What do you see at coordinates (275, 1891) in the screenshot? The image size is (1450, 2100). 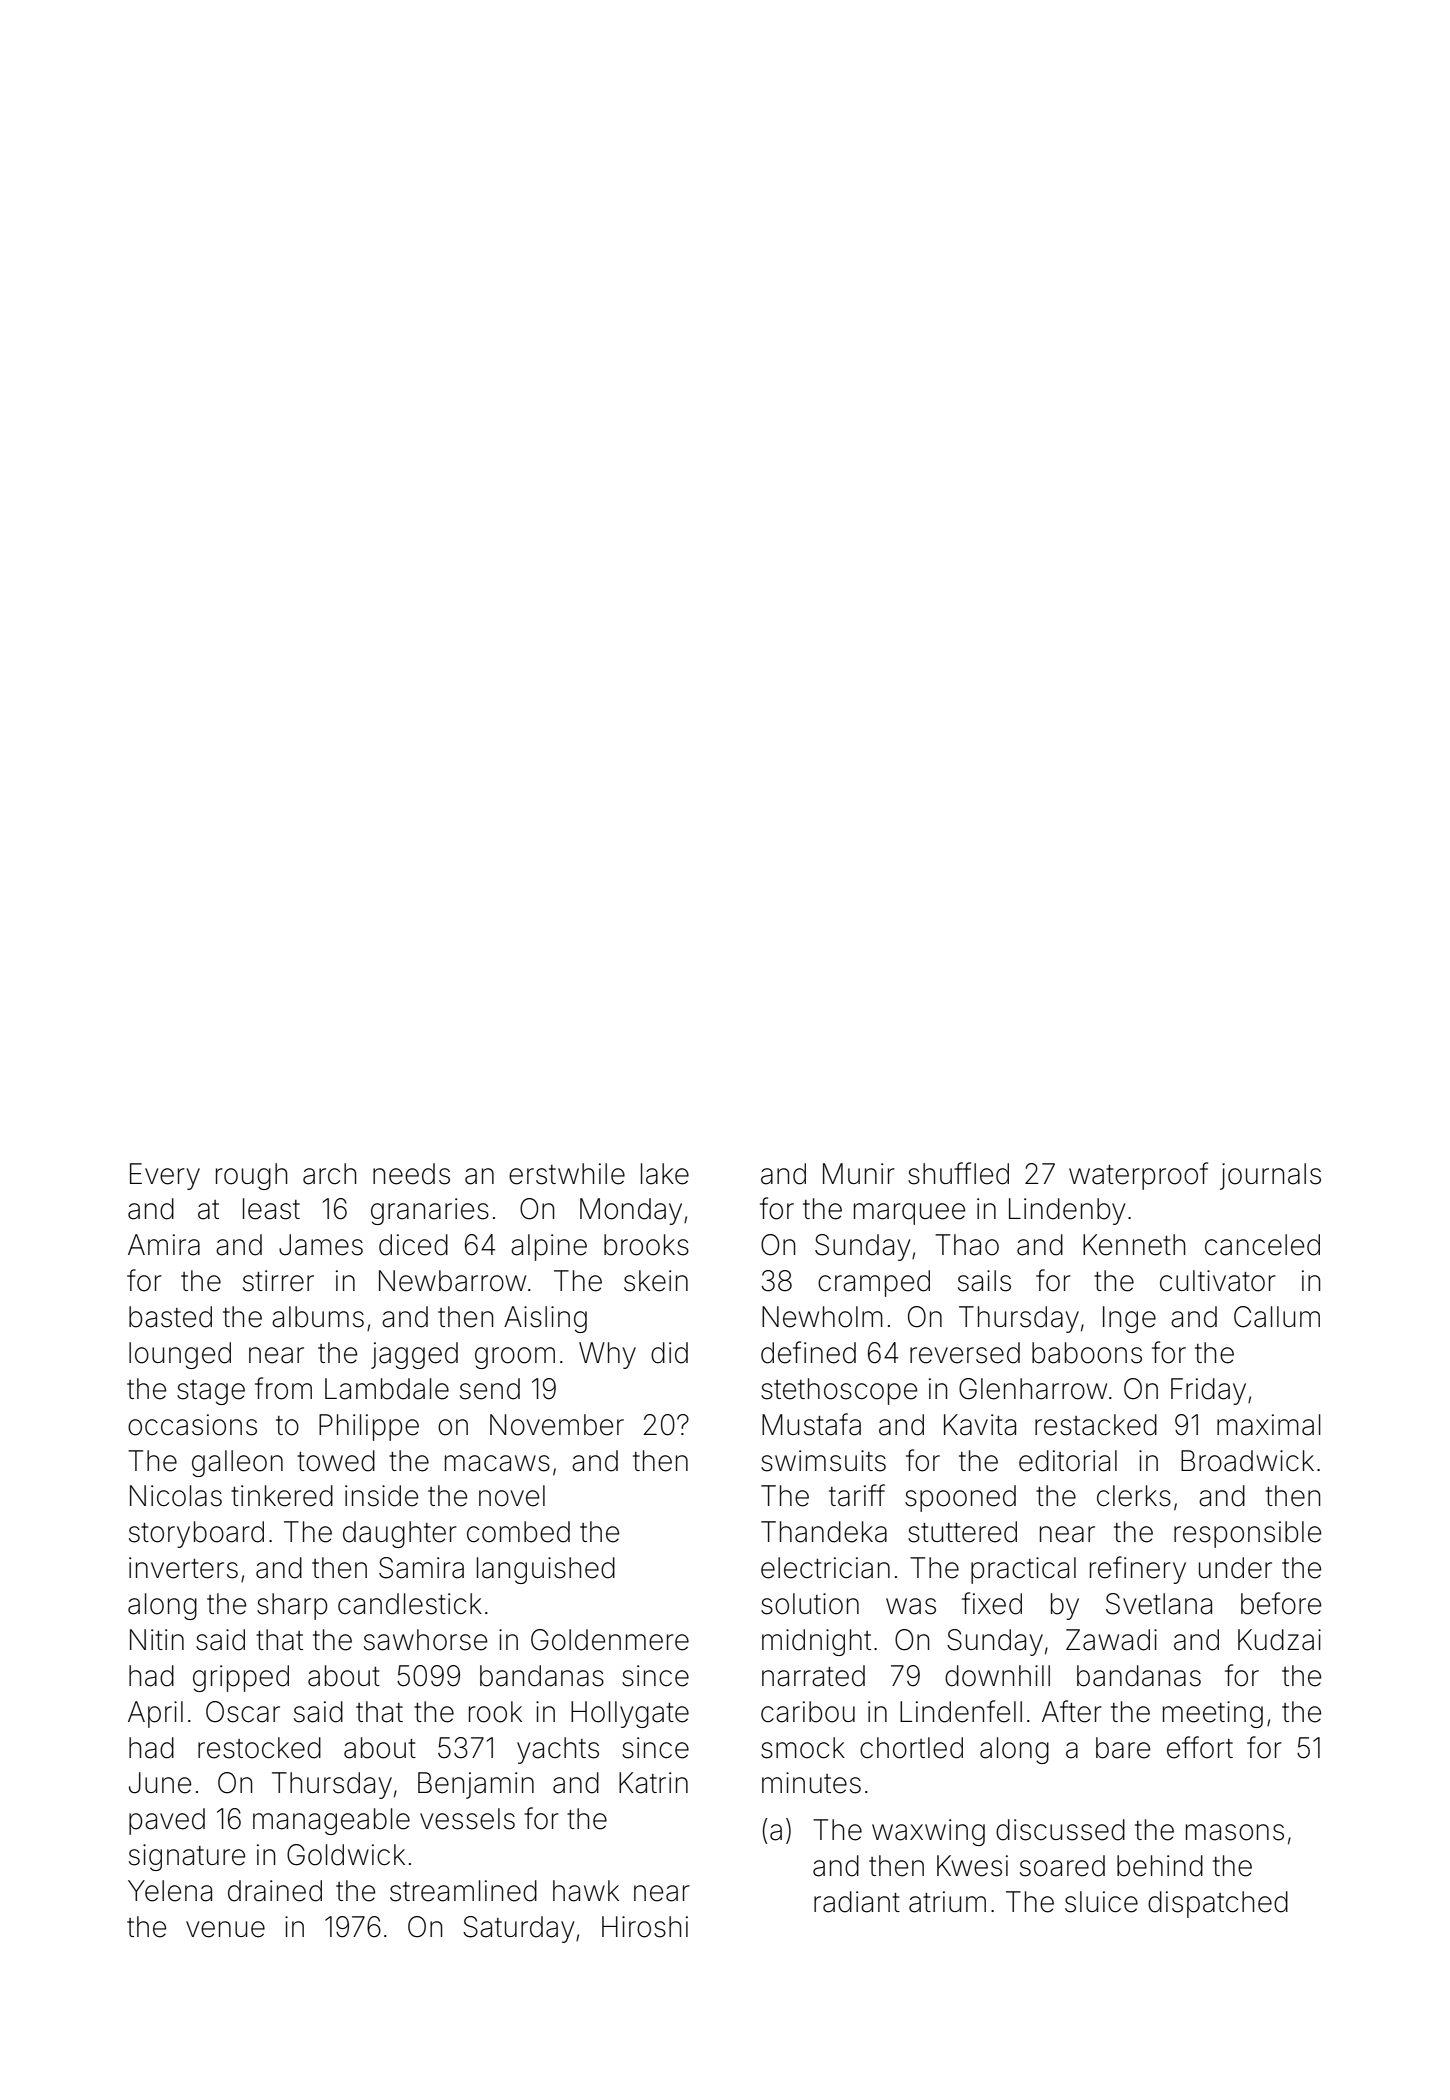 I see `drained` at bounding box center [275, 1891].
